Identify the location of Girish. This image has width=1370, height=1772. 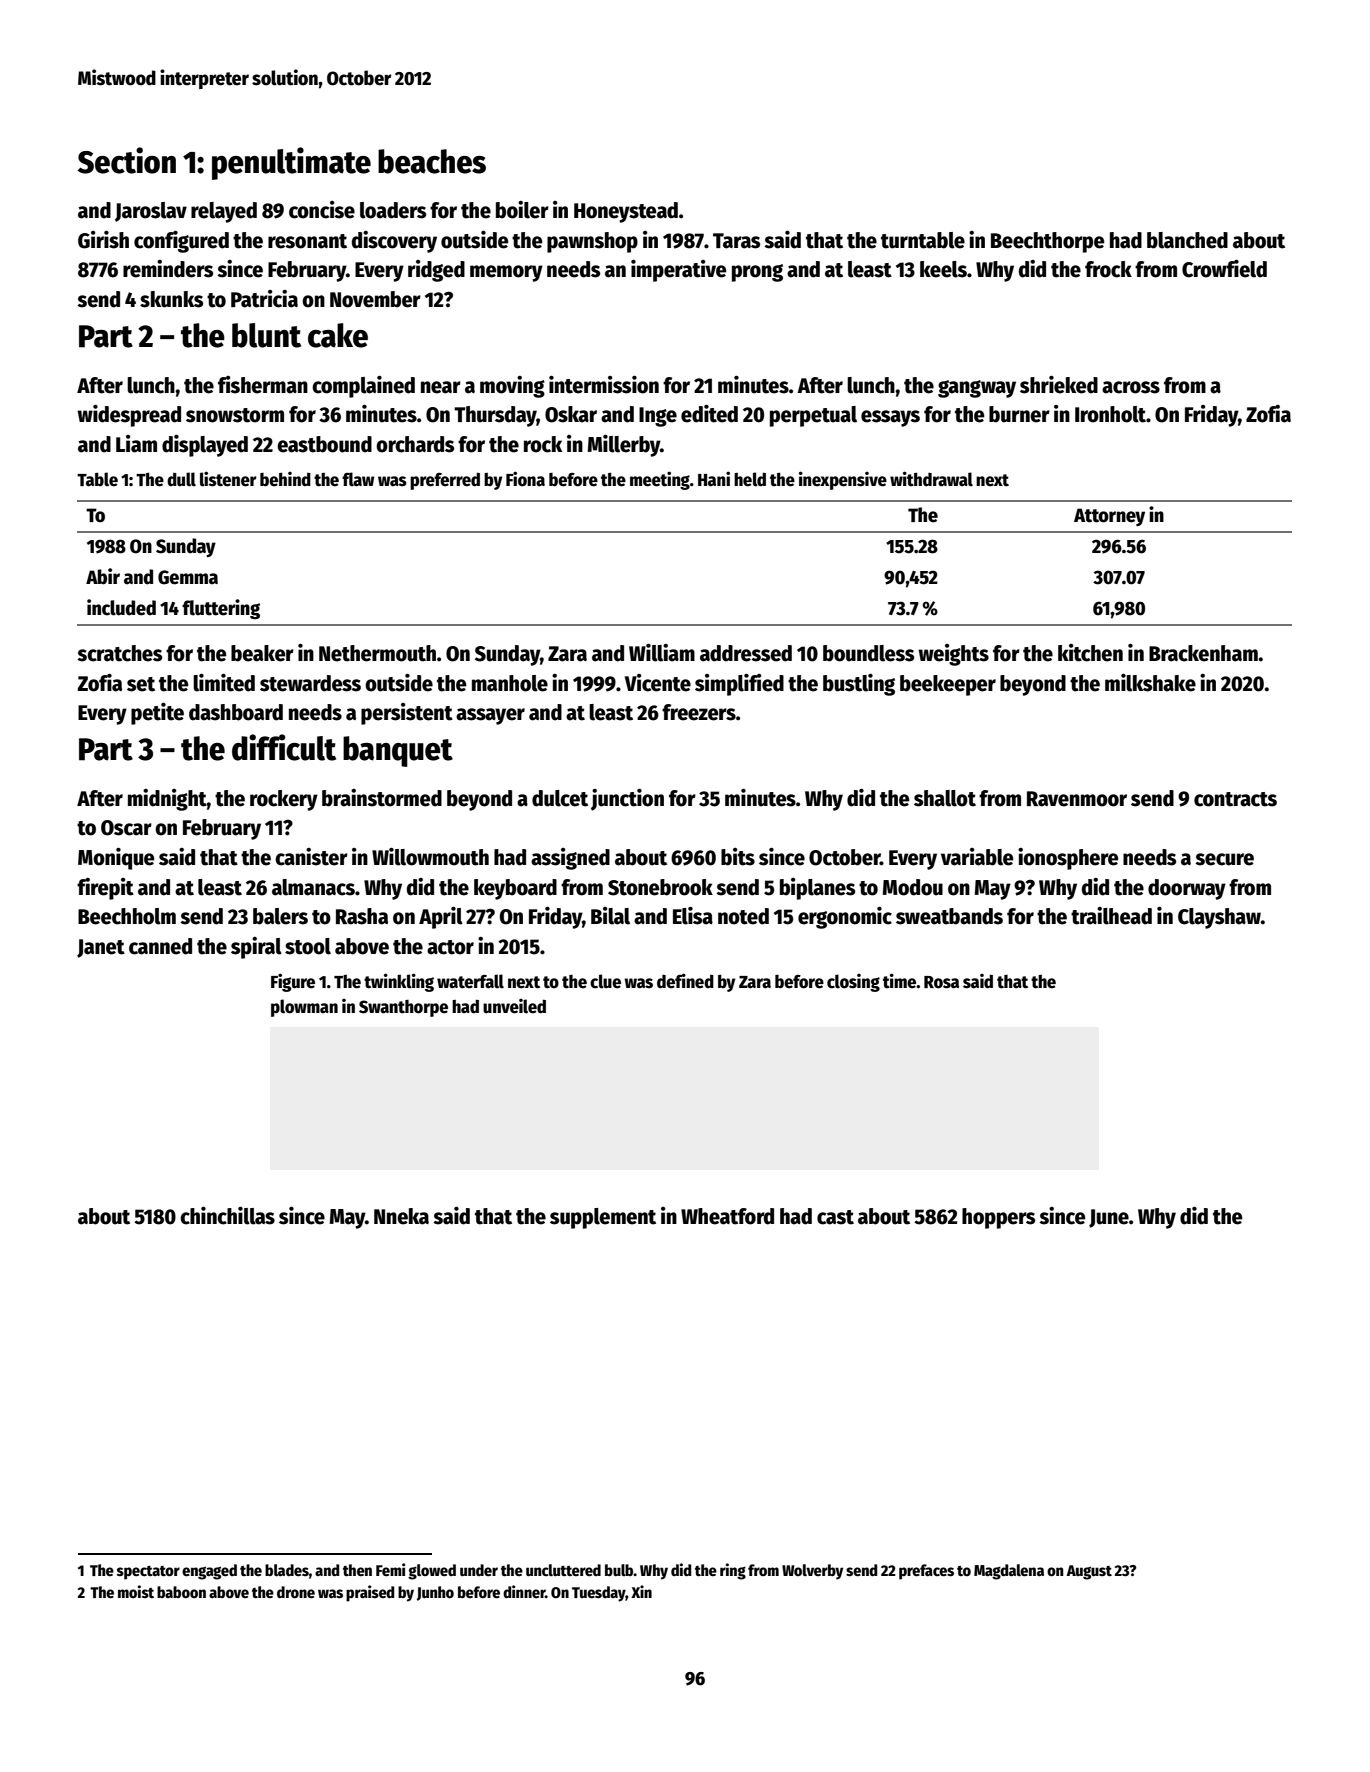
(103, 240).
